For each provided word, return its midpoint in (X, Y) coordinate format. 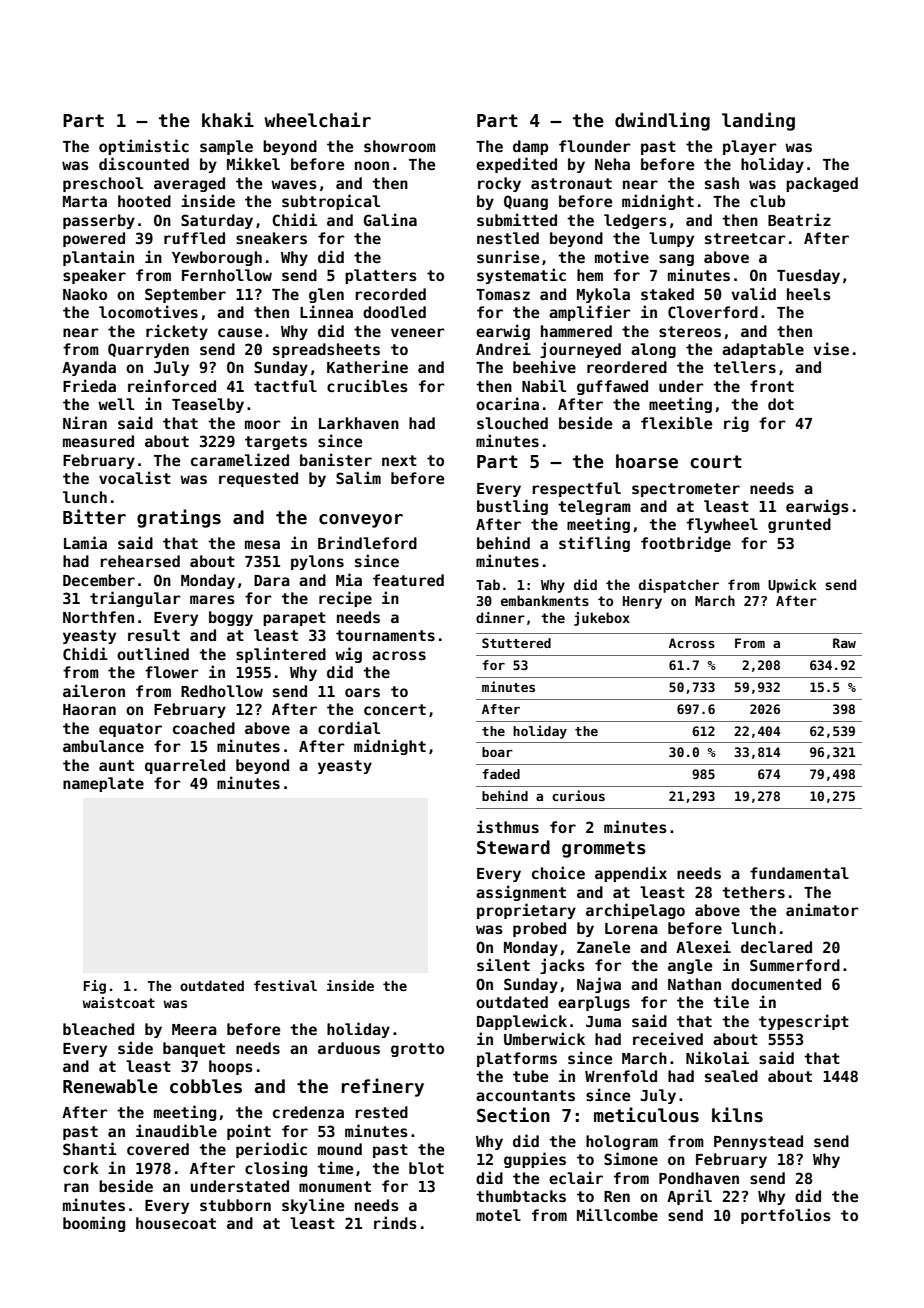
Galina (390, 219)
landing (758, 121)
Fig (95, 987)
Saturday (217, 221)
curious (578, 795)
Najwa (599, 985)
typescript (804, 1022)
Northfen (98, 617)
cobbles (206, 1086)
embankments (545, 600)
